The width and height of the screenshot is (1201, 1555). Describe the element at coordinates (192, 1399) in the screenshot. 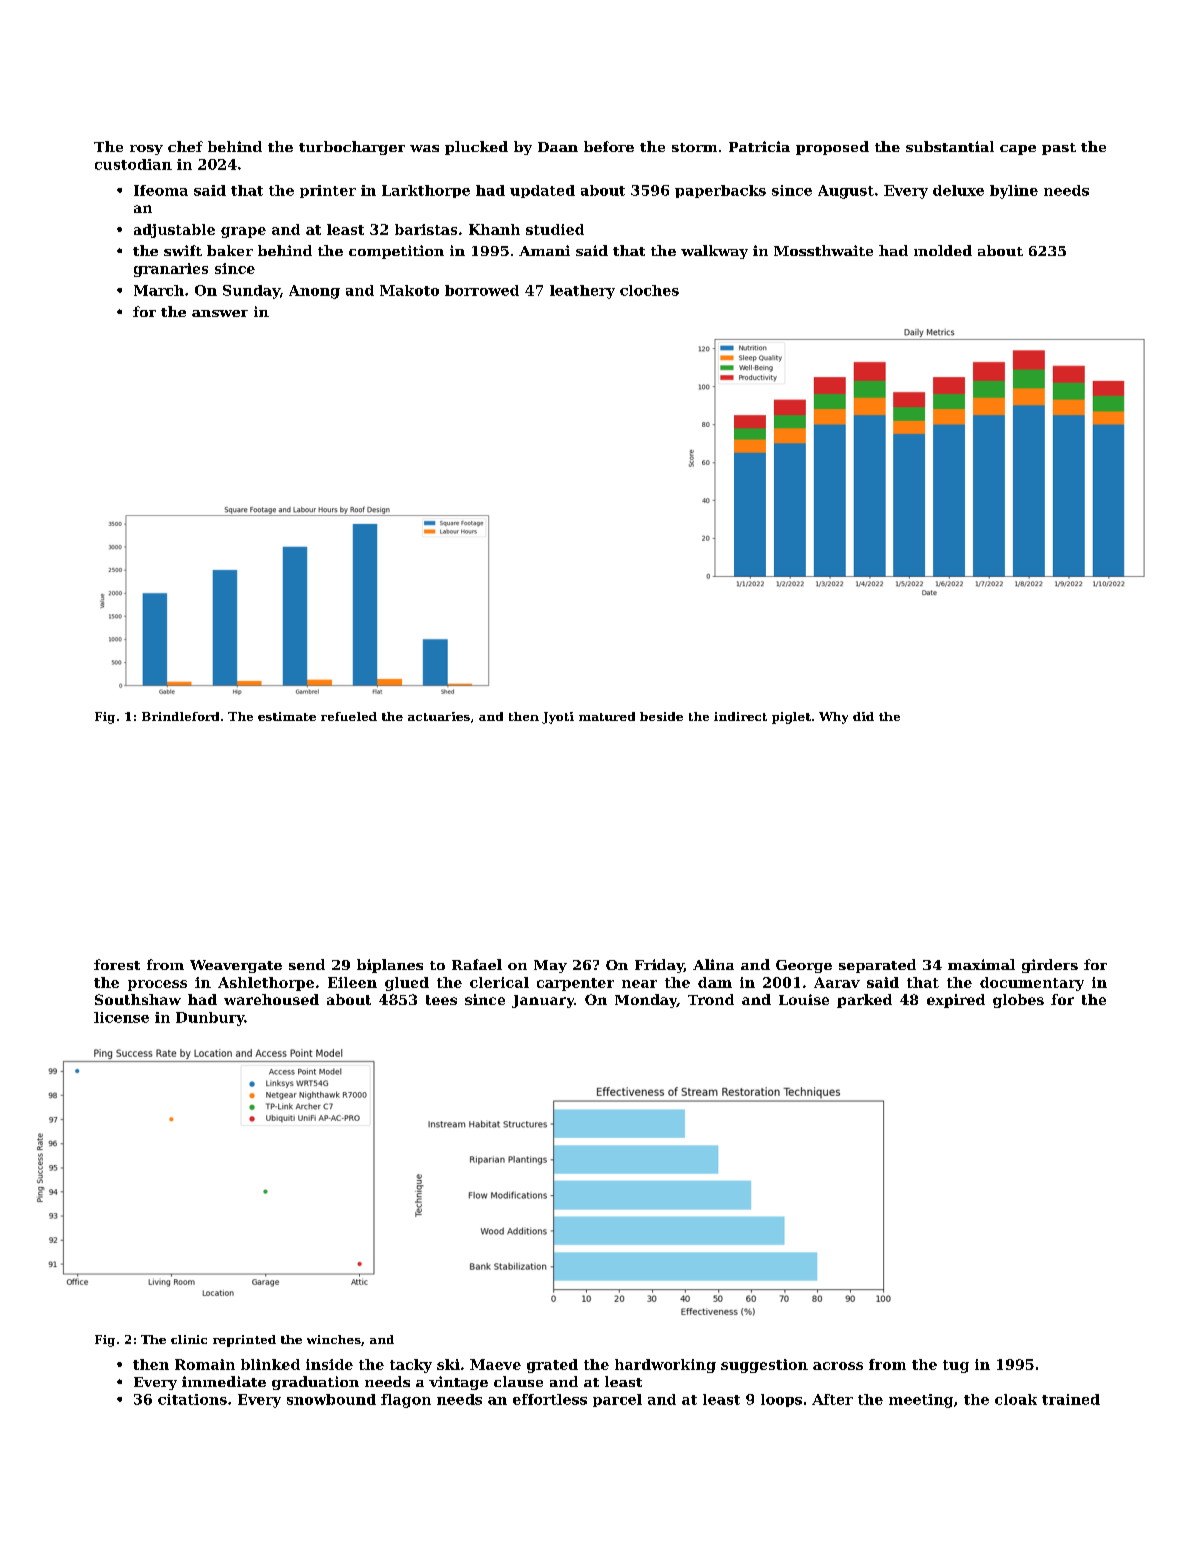

I see `citations` at that location.
